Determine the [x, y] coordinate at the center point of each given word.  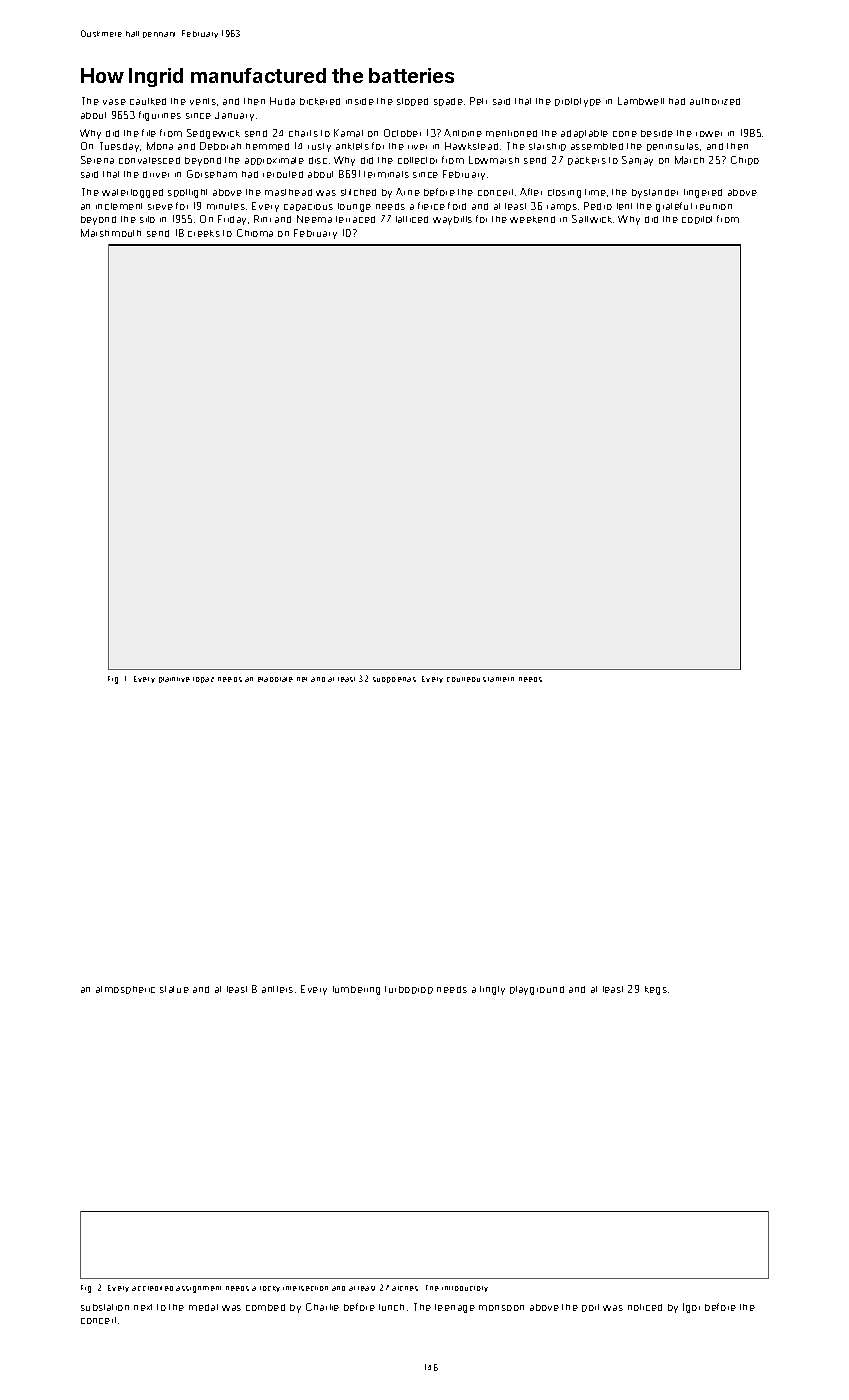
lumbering [356, 990]
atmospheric [125, 990]
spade [448, 102]
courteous [466, 679]
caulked [148, 101]
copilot [697, 220]
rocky [270, 1289]
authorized [715, 101]
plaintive [174, 680]
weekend [532, 219]
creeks [204, 233]
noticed [645, 1307]
